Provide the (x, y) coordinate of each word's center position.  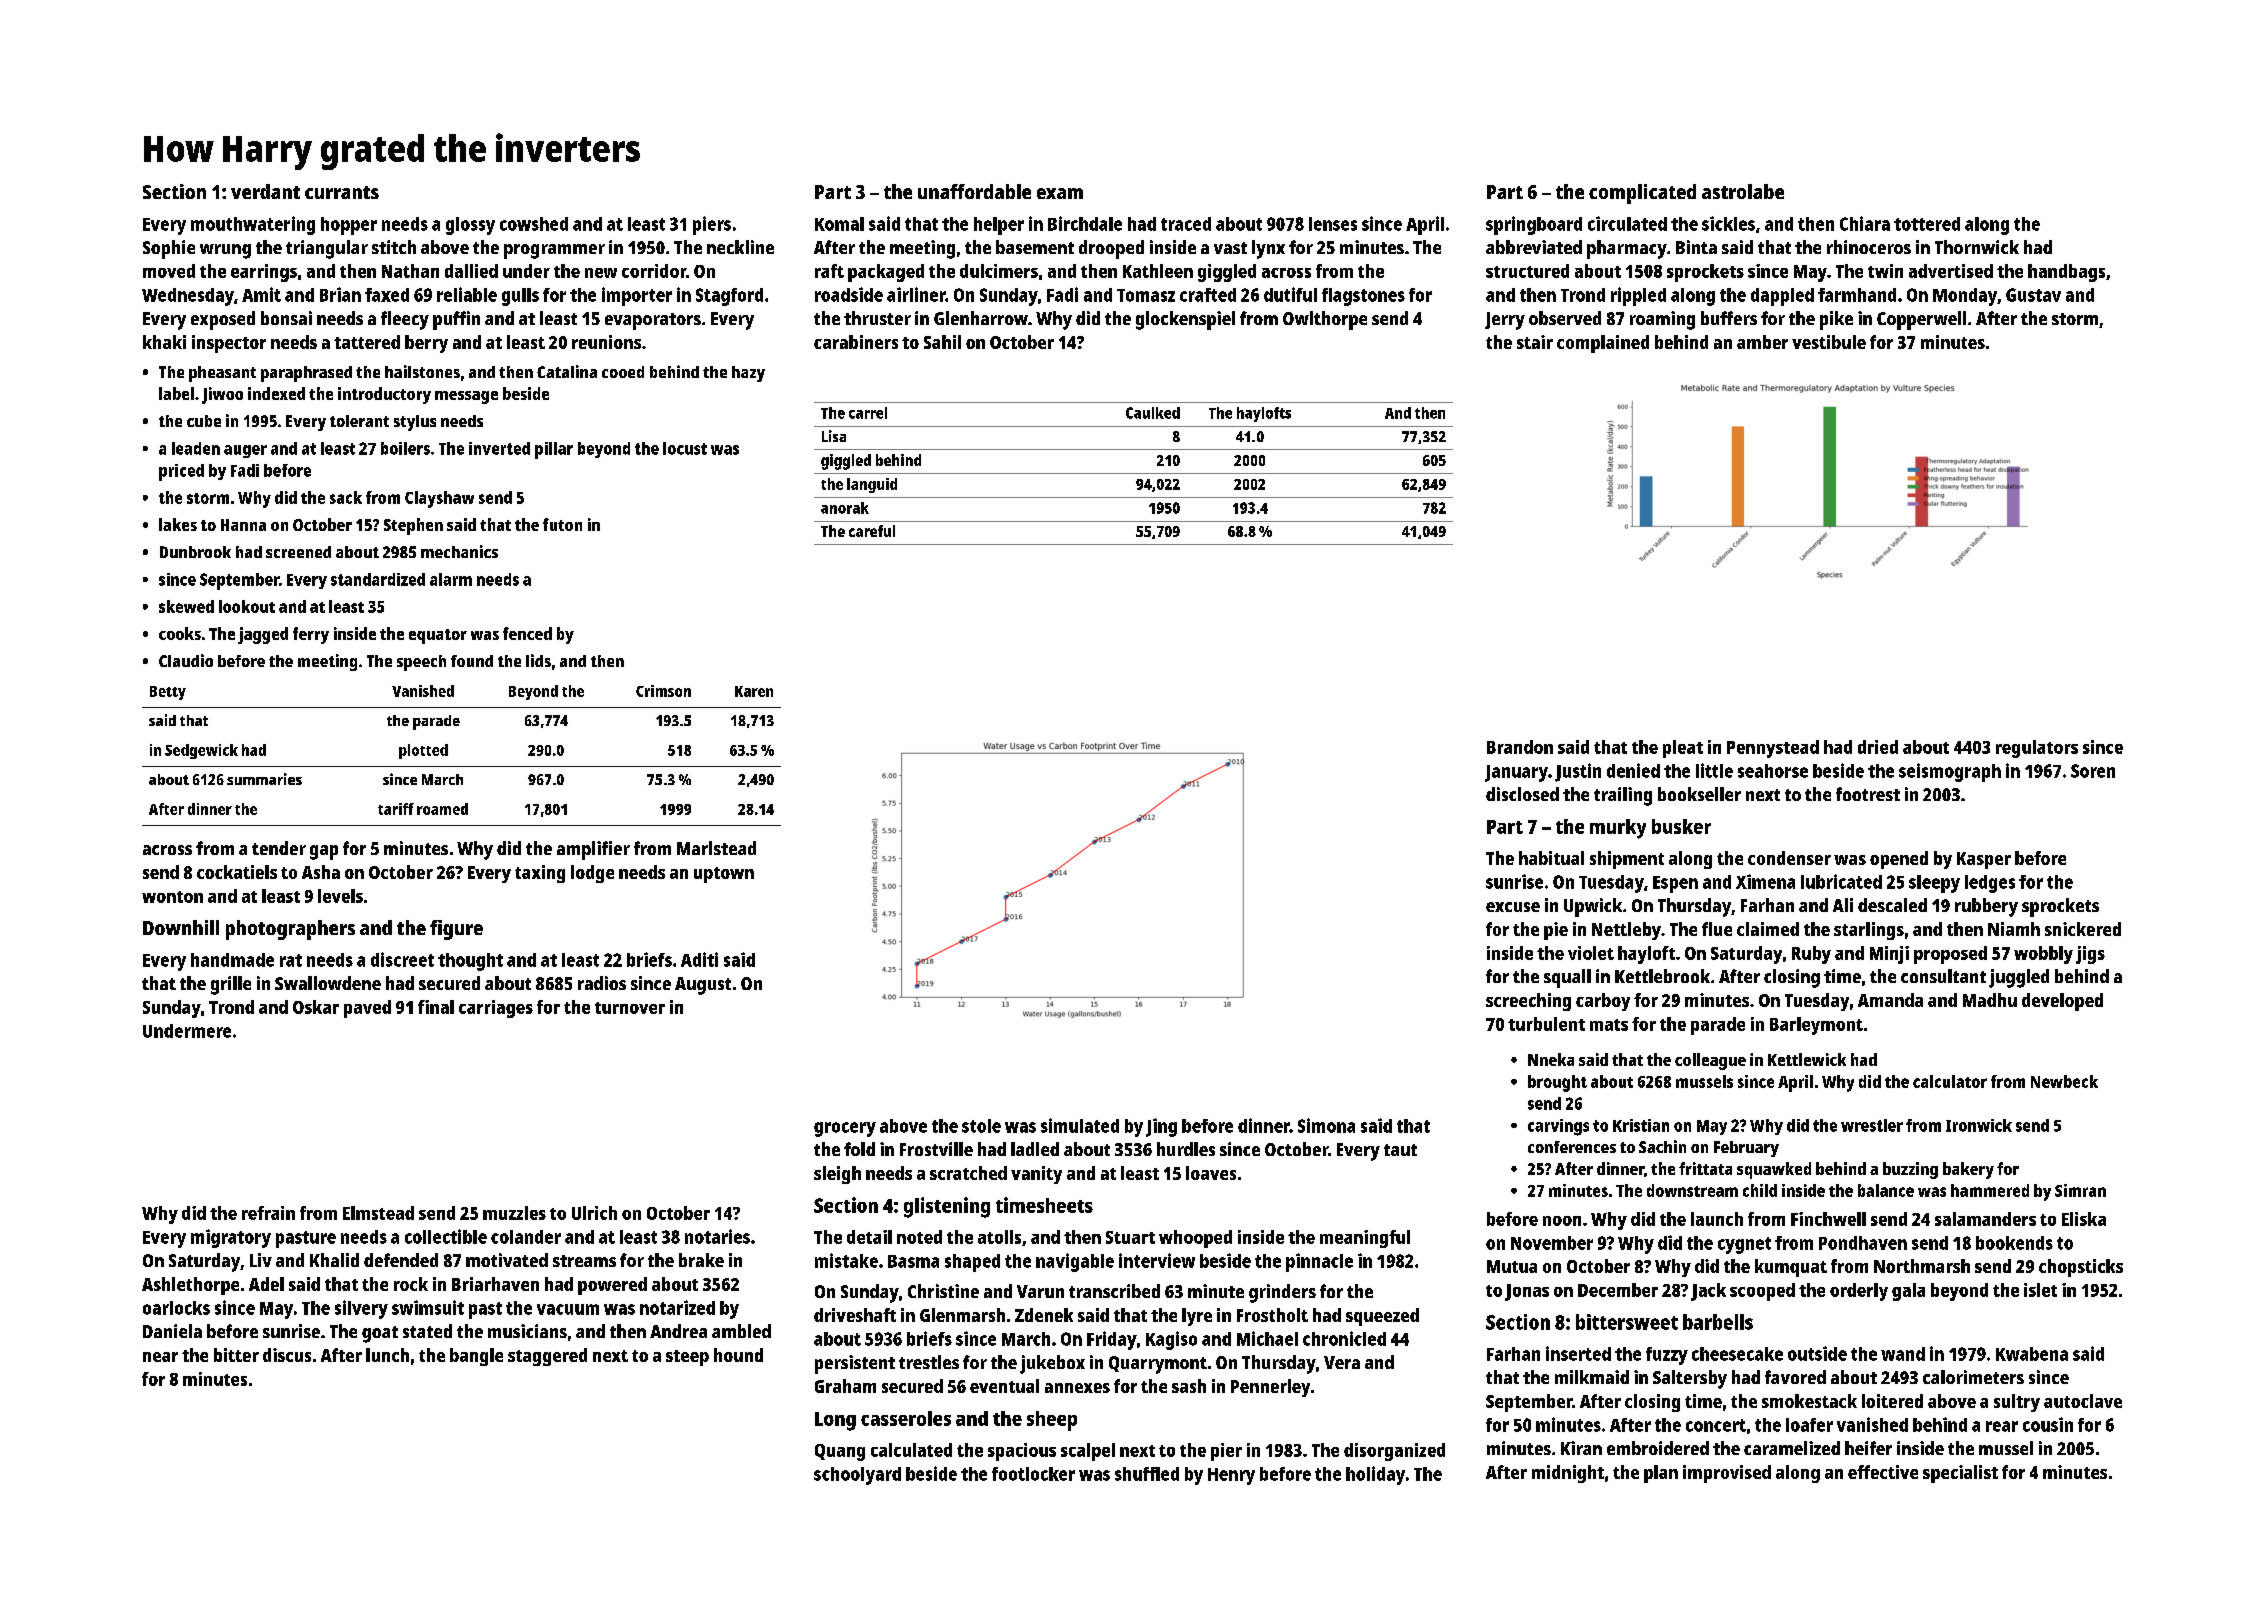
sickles (1728, 223)
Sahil (942, 342)
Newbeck (2064, 1081)
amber (1762, 342)
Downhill (181, 927)
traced (1186, 224)
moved (169, 271)
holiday (1375, 1475)
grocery (845, 1129)
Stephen (413, 526)
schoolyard (857, 1476)
